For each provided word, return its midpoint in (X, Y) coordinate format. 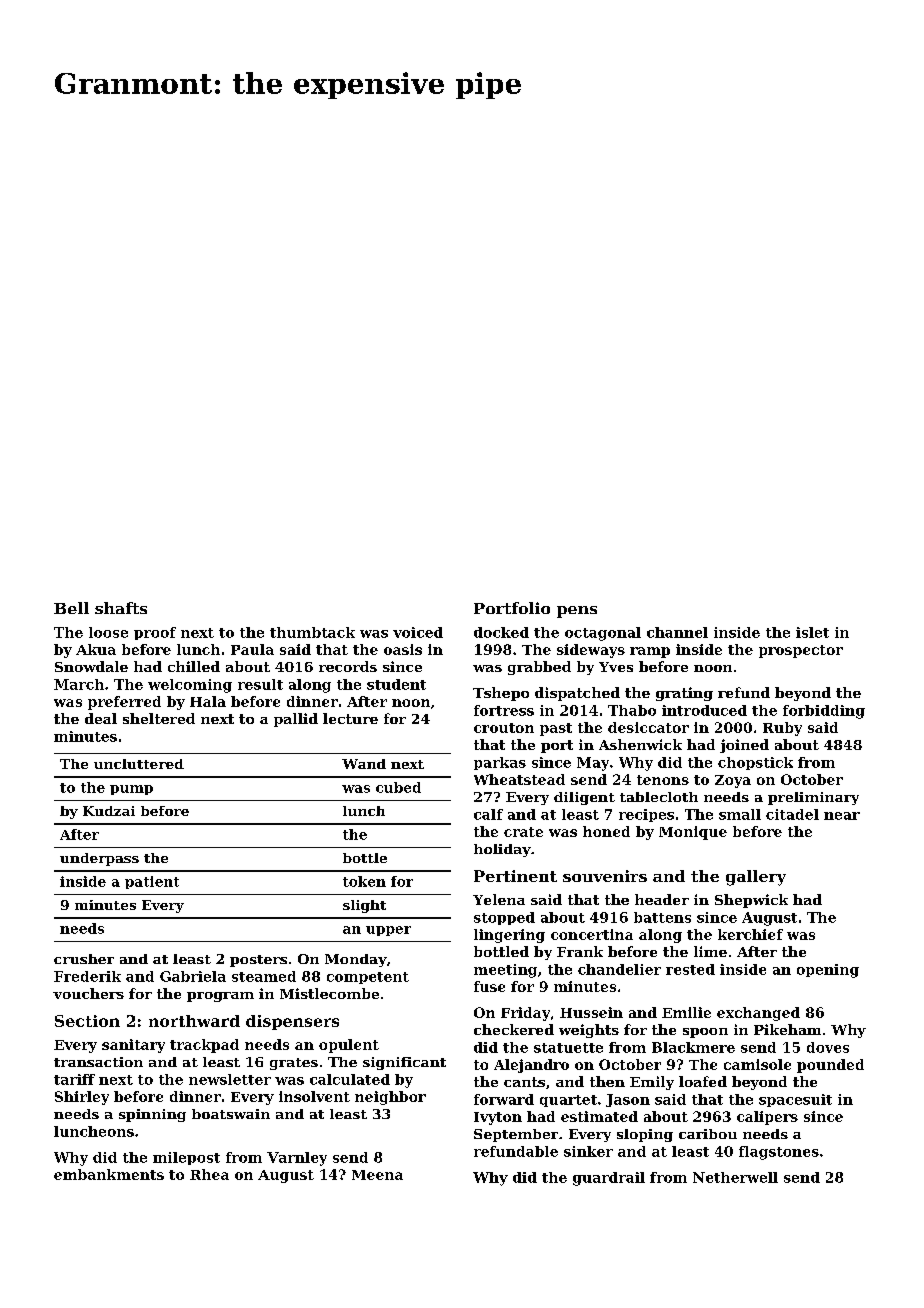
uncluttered (139, 764)
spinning (152, 1115)
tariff (74, 1079)
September (516, 1135)
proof (155, 633)
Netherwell (735, 1177)
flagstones (779, 1153)
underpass (99, 859)
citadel (792, 814)
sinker (588, 1151)
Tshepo (501, 694)
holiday (502, 850)
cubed (398, 787)
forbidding (824, 712)
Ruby (782, 729)
